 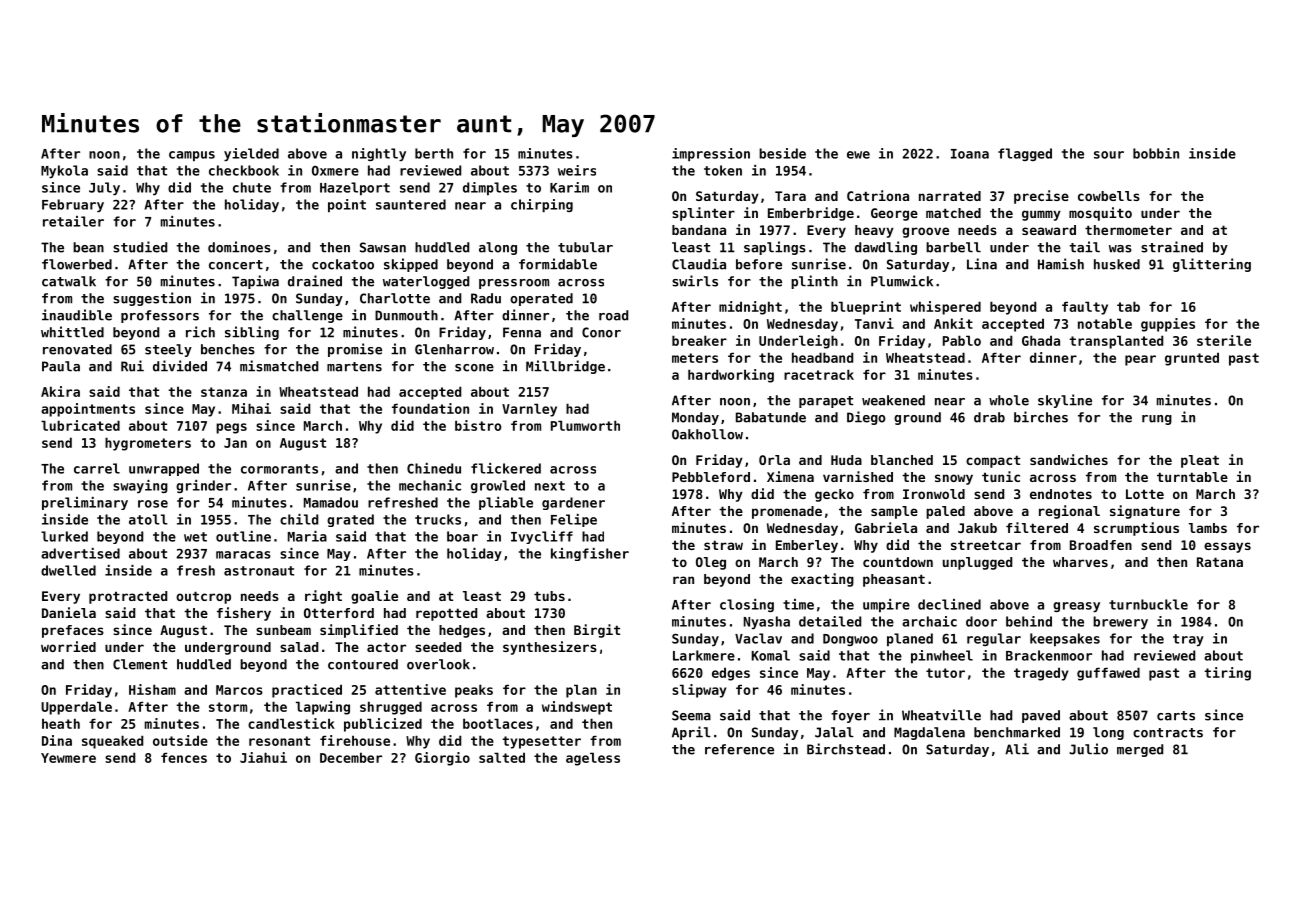 What do you see at coordinates (747, 605) in the document?
I see `closing` at bounding box center [747, 605].
